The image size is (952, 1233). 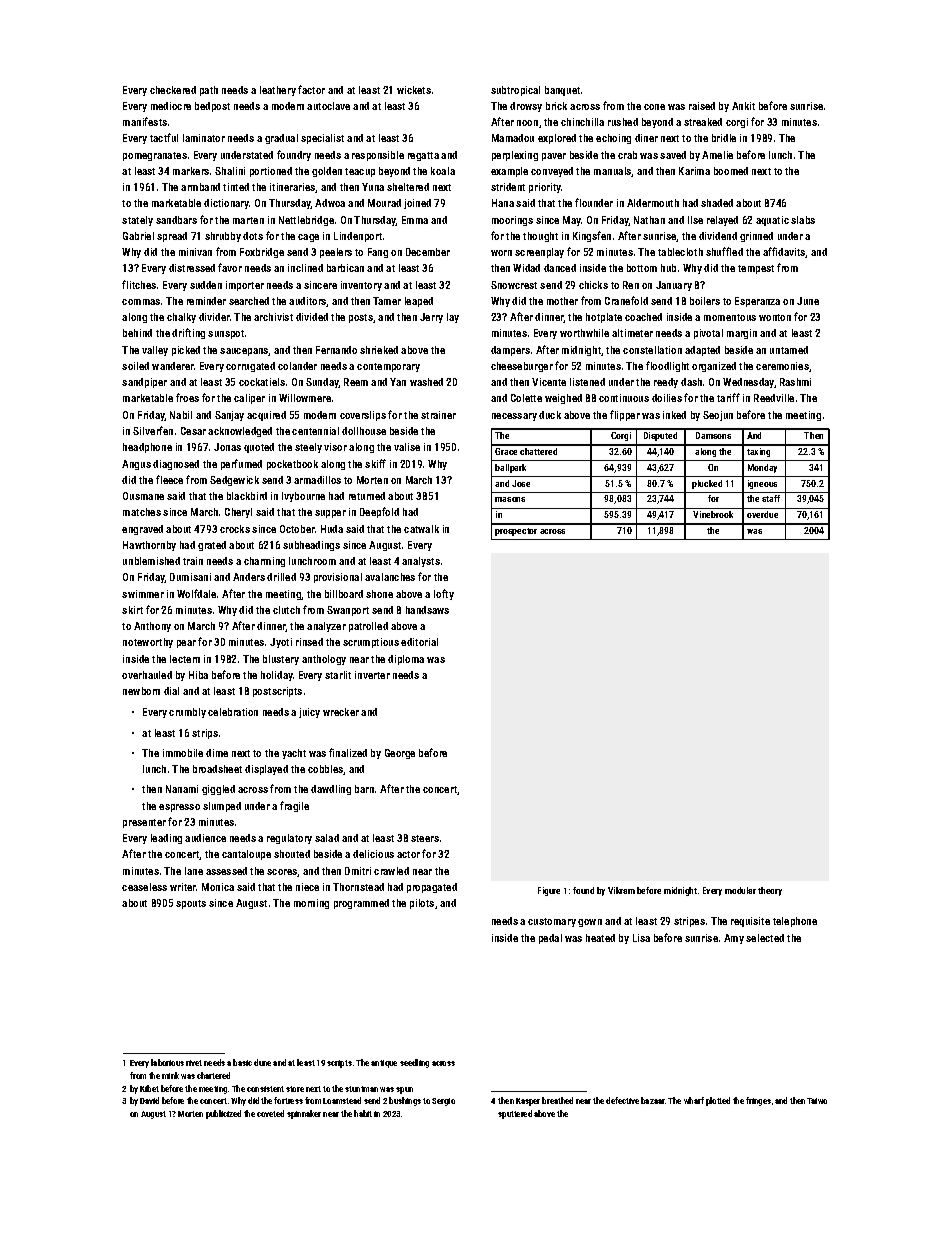 What do you see at coordinates (305, 268) in the screenshot?
I see `inclined` at bounding box center [305, 268].
